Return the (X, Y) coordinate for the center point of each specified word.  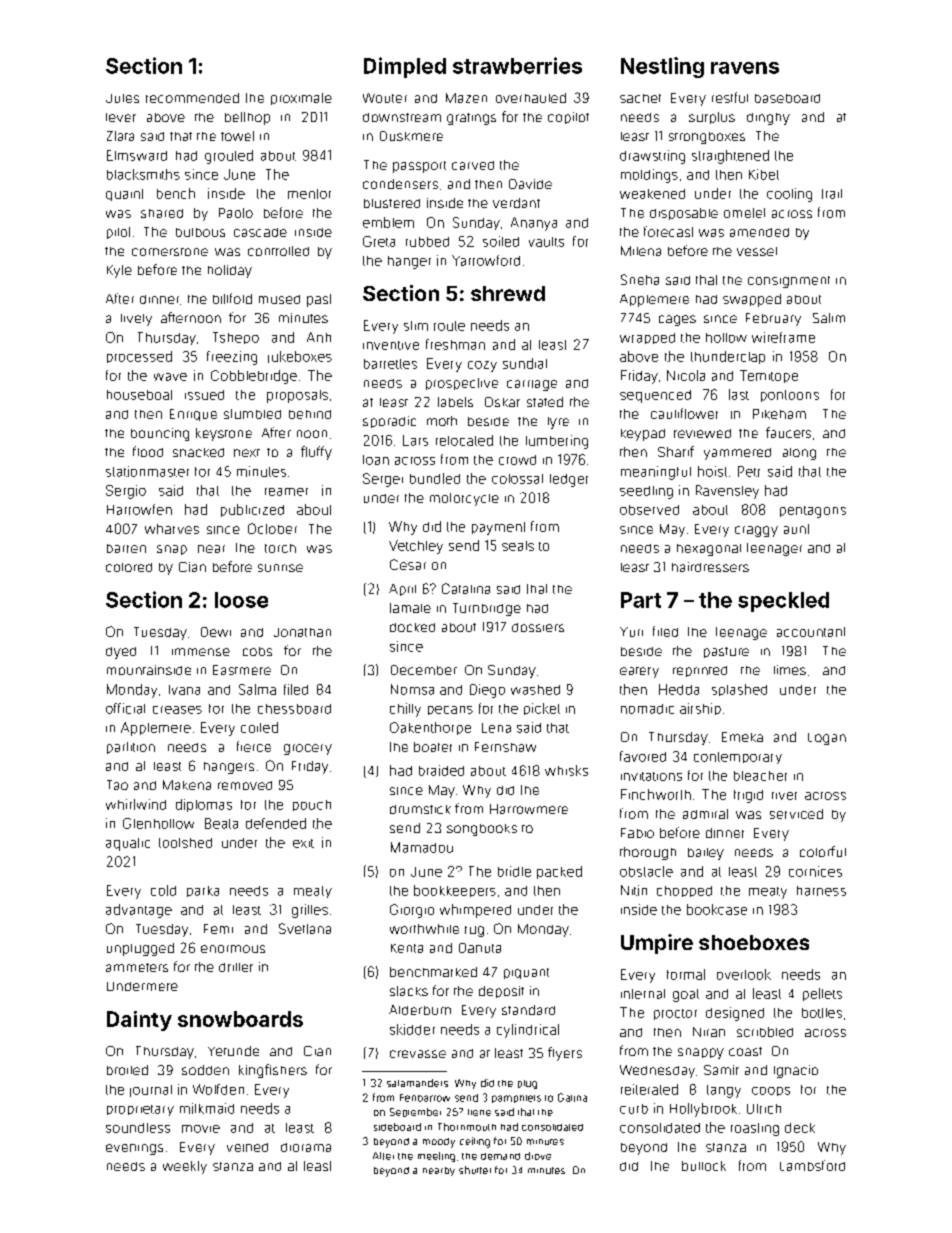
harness (821, 891)
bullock (704, 1166)
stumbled (252, 414)
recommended (192, 98)
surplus (712, 118)
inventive (391, 345)
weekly (185, 1167)
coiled (259, 727)
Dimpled (405, 67)
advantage (139, 911)
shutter (475, 1170)
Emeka (742, 737)
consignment (789, 282)
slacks (409, 991)
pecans (450, 710)
